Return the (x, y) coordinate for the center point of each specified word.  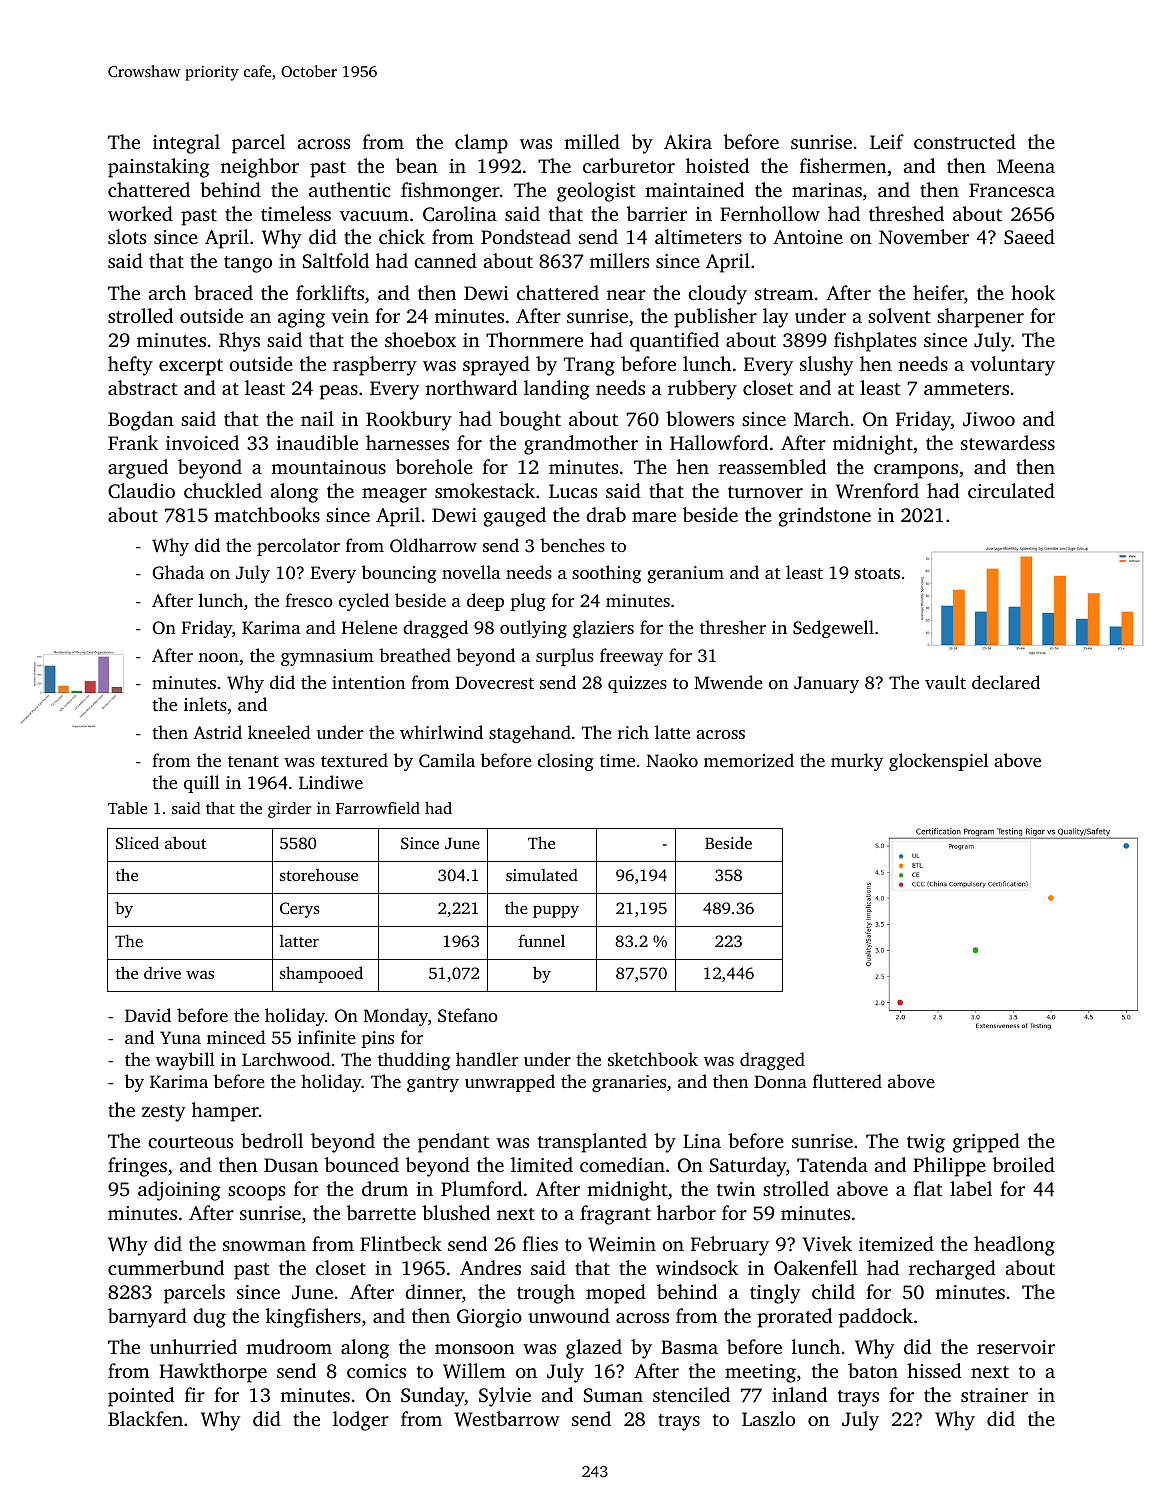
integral (186, 144)
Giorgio (489, 1318)
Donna (780, 1081)
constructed (965, 141)
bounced (362, 1164)
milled (592, 141)
